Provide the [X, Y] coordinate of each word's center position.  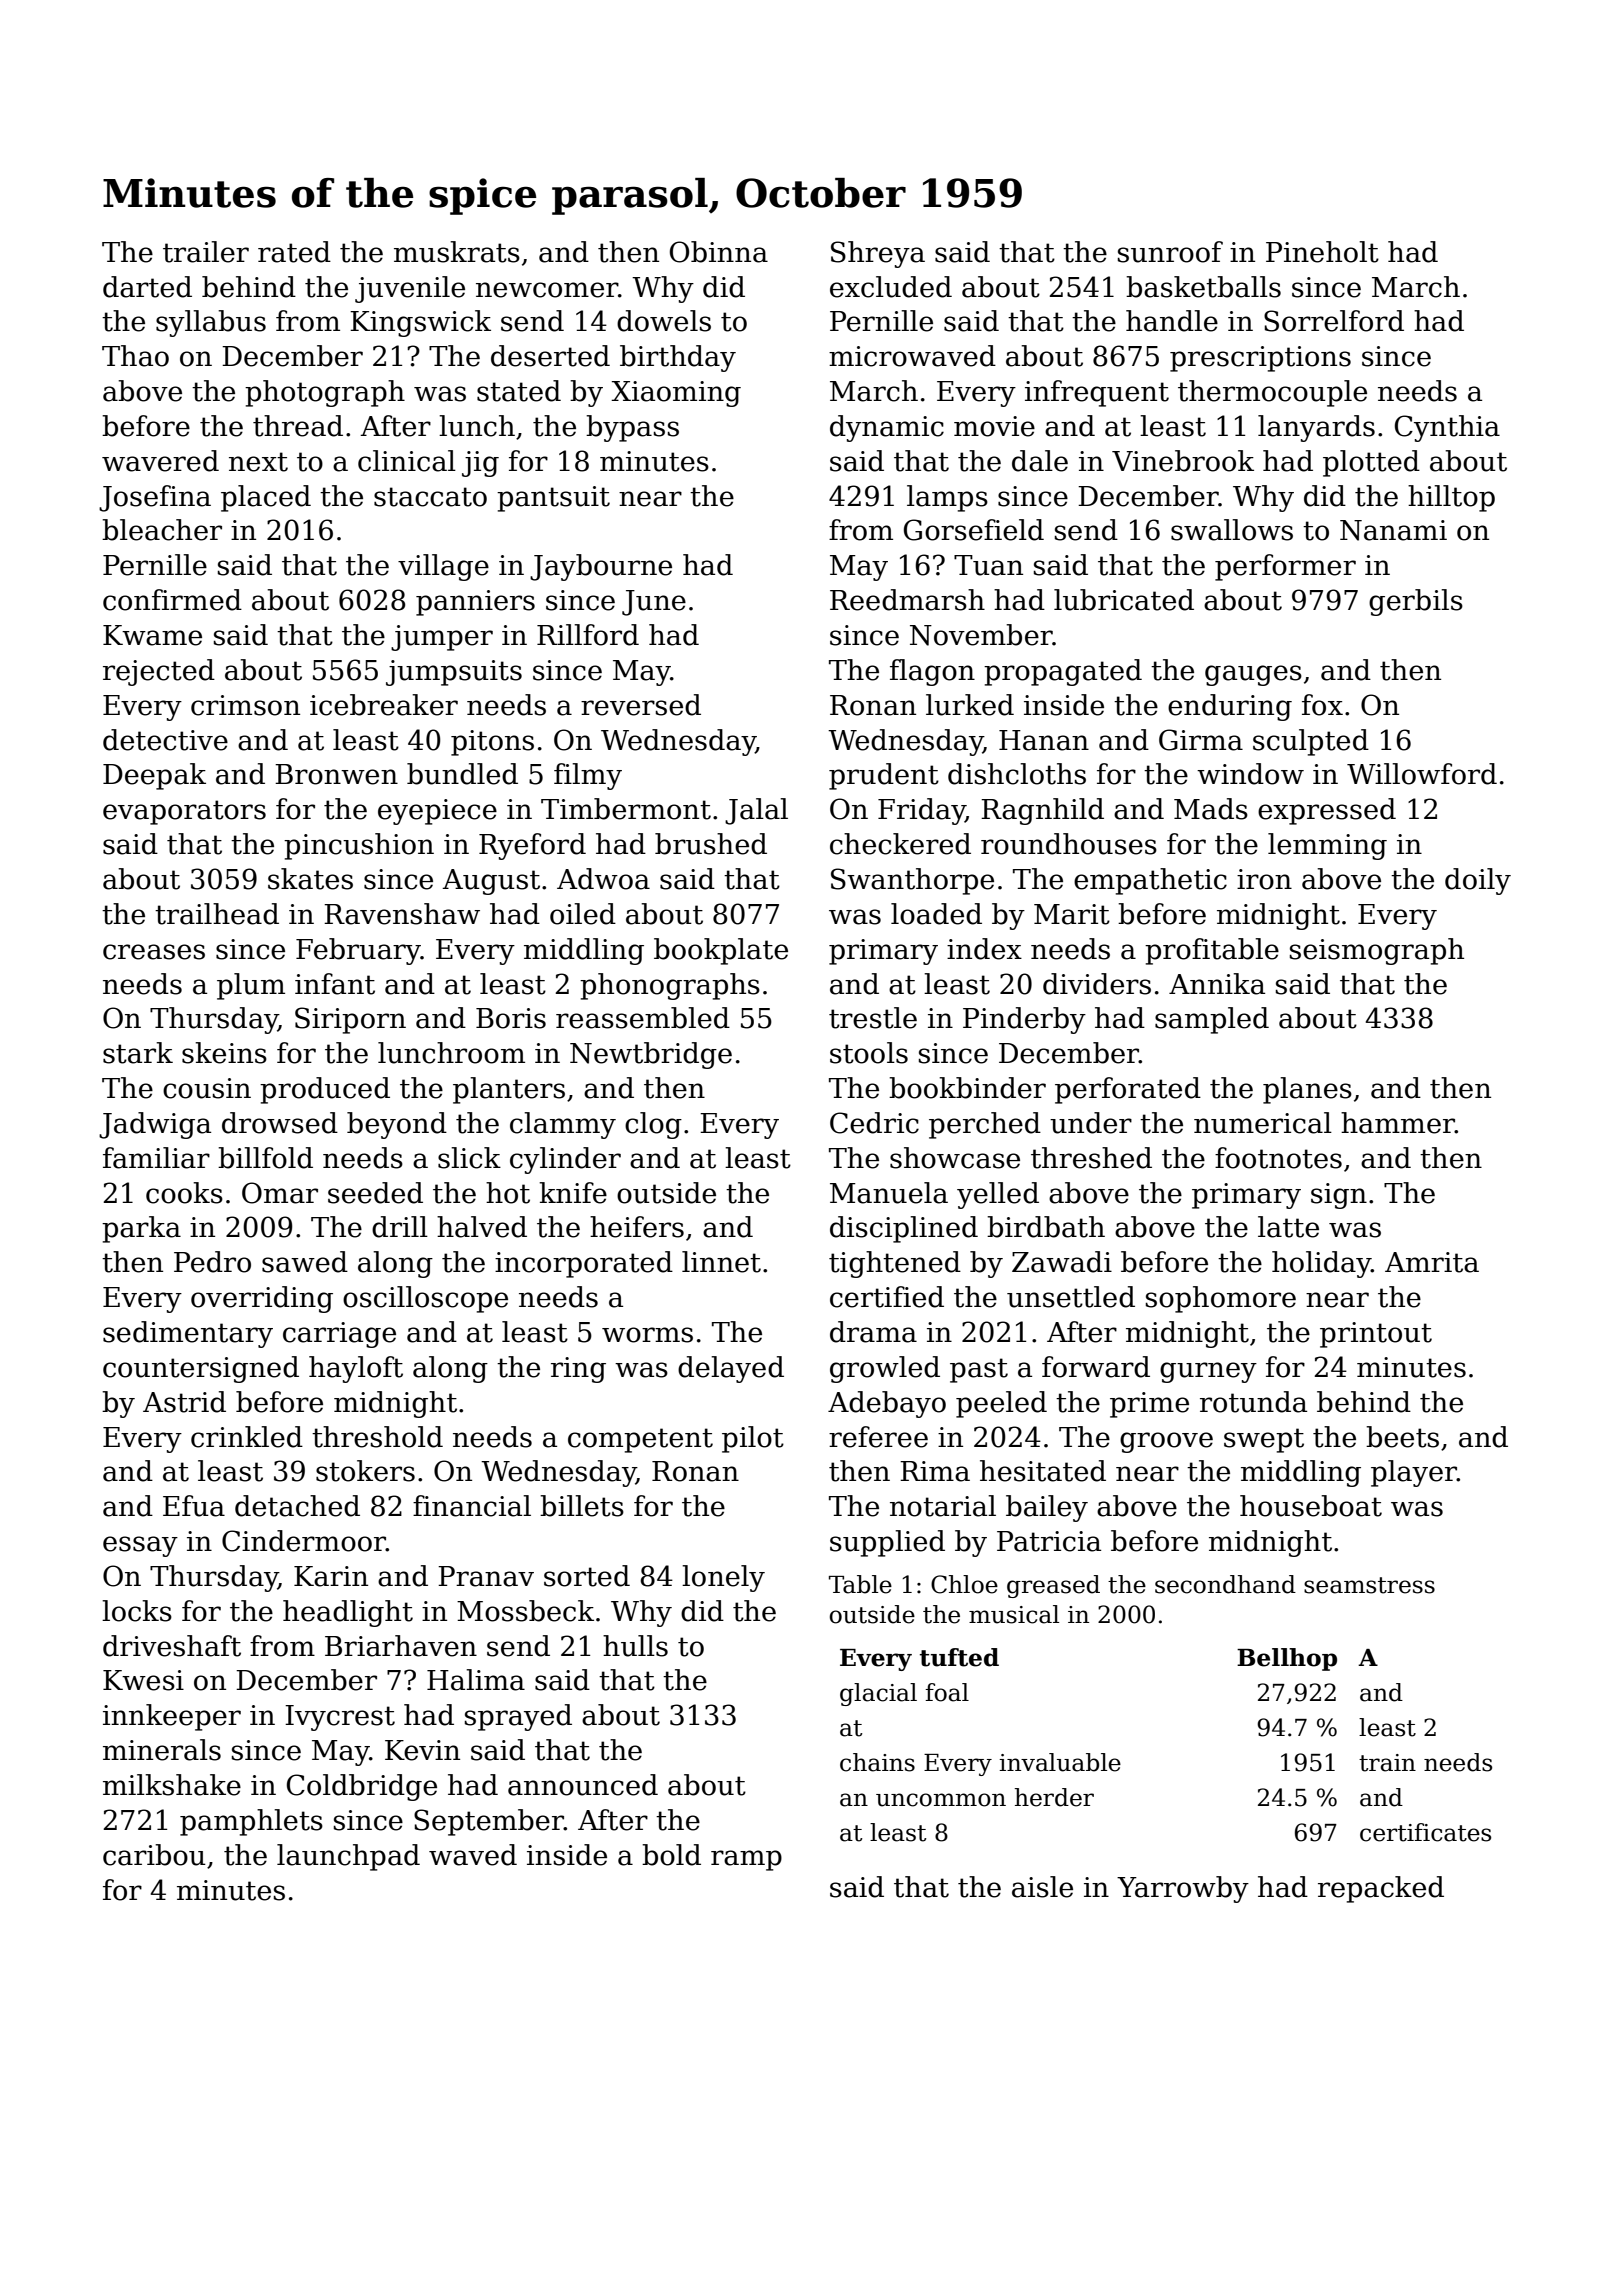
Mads [1211, 809]
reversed [641, 705]
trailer [206, 252]
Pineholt [1322, 252]
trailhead [217, 914]
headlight [348, 1613]
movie [994, 426]
